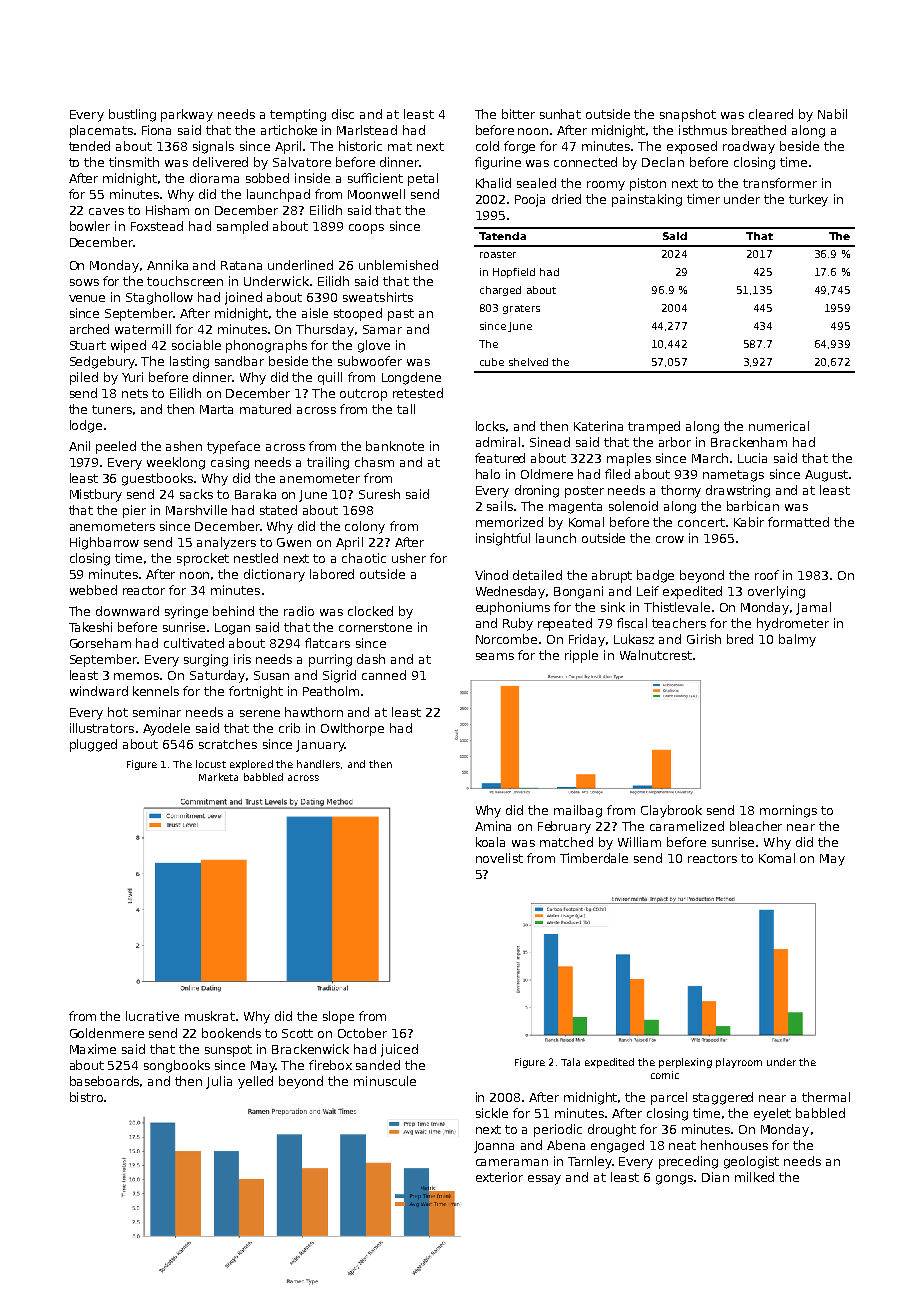 The height and width of the page is (1308, 924). I want to click on Tala, so click(570, 1062).
